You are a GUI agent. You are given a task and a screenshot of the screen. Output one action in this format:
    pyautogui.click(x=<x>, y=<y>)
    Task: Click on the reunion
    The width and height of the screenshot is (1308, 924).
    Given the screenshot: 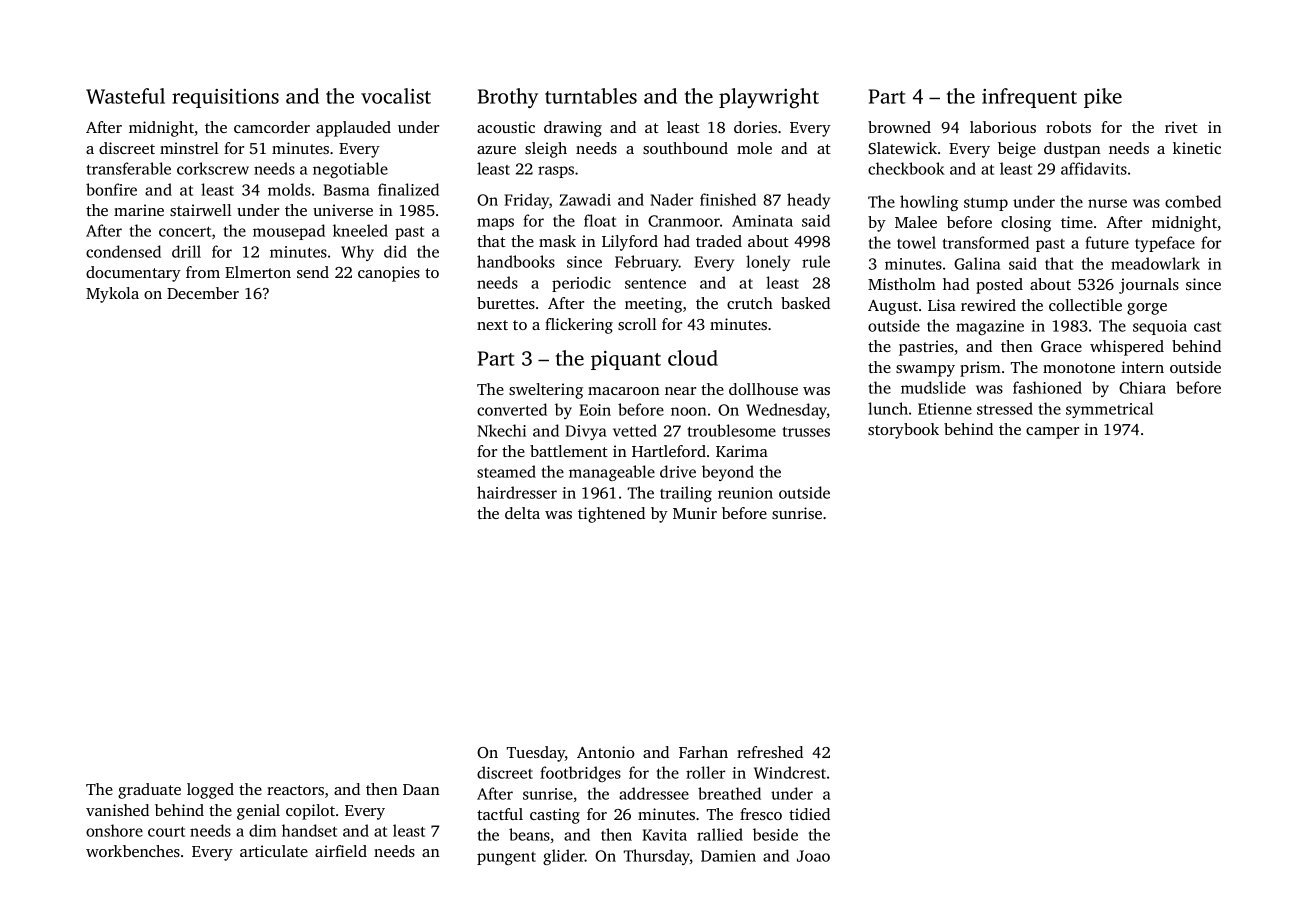 What is the action you would take?
    pyautogui.click(x=745, y=493)
